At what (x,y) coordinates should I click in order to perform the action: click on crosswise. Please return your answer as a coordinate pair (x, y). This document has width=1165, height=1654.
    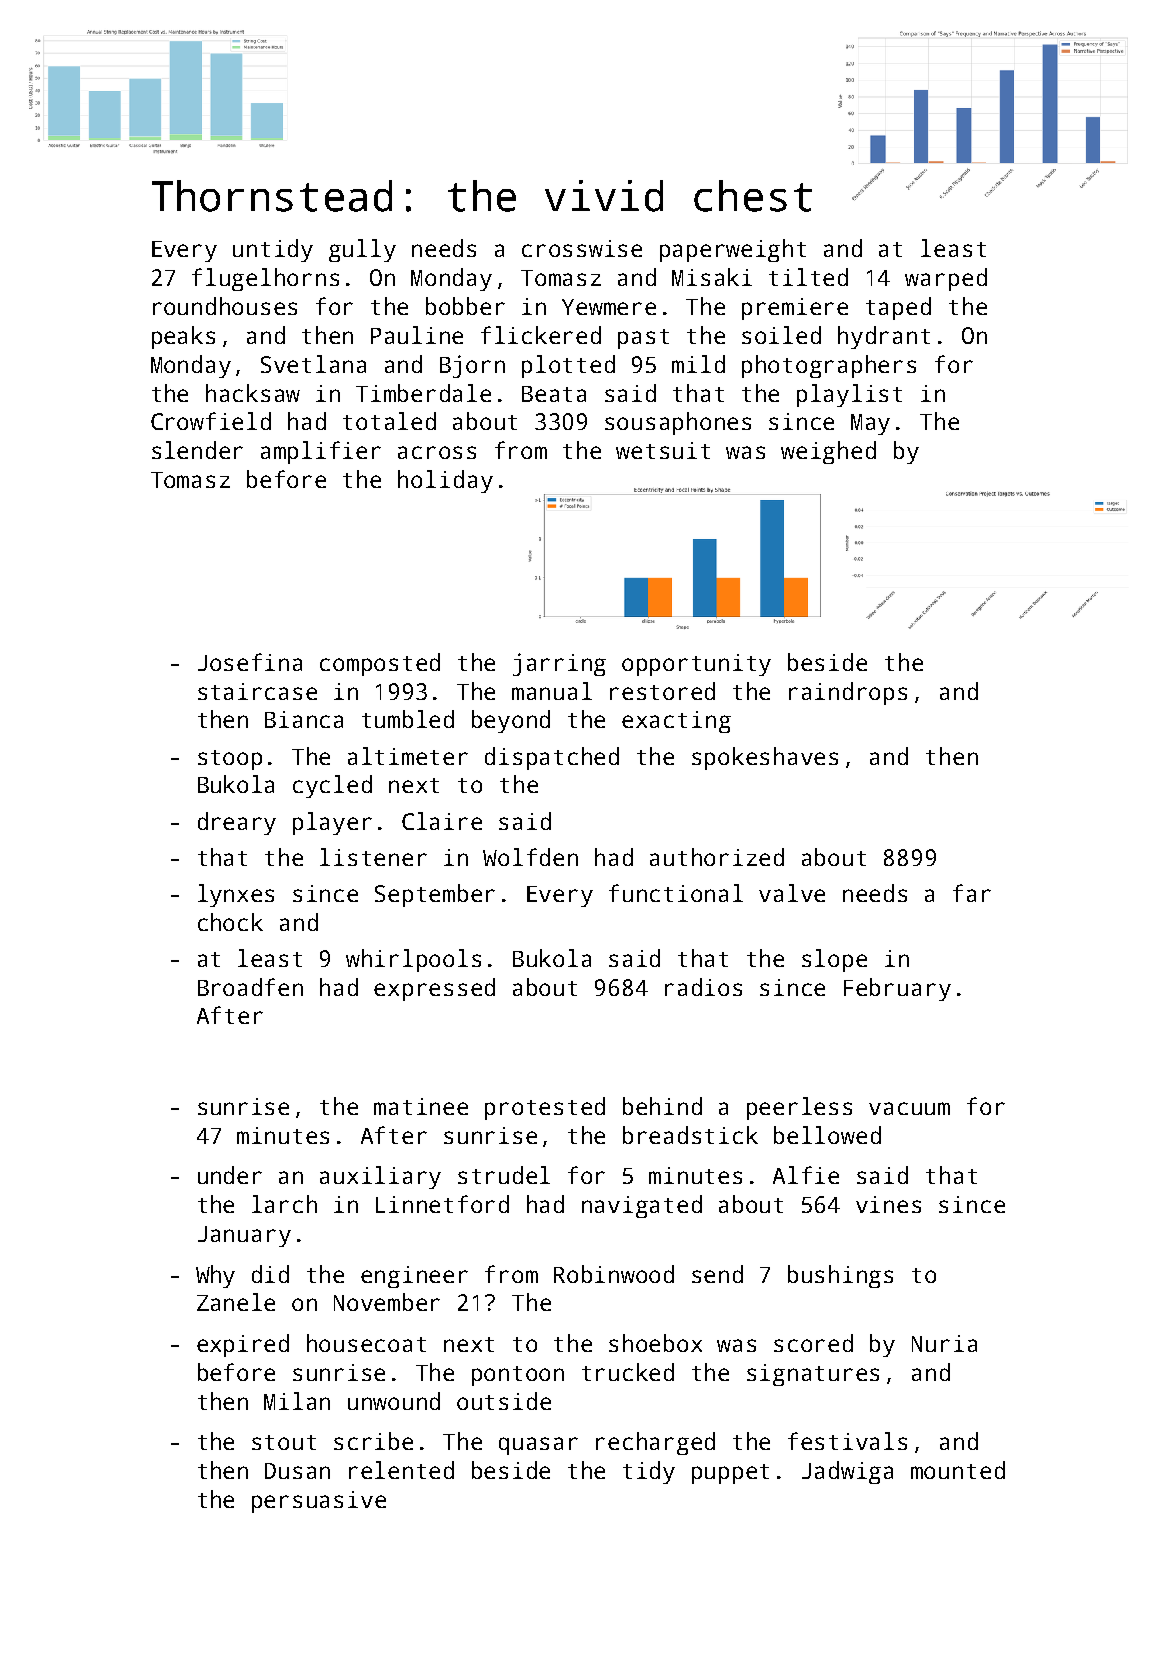
    Looking at the image, I should click on (582, 248).
